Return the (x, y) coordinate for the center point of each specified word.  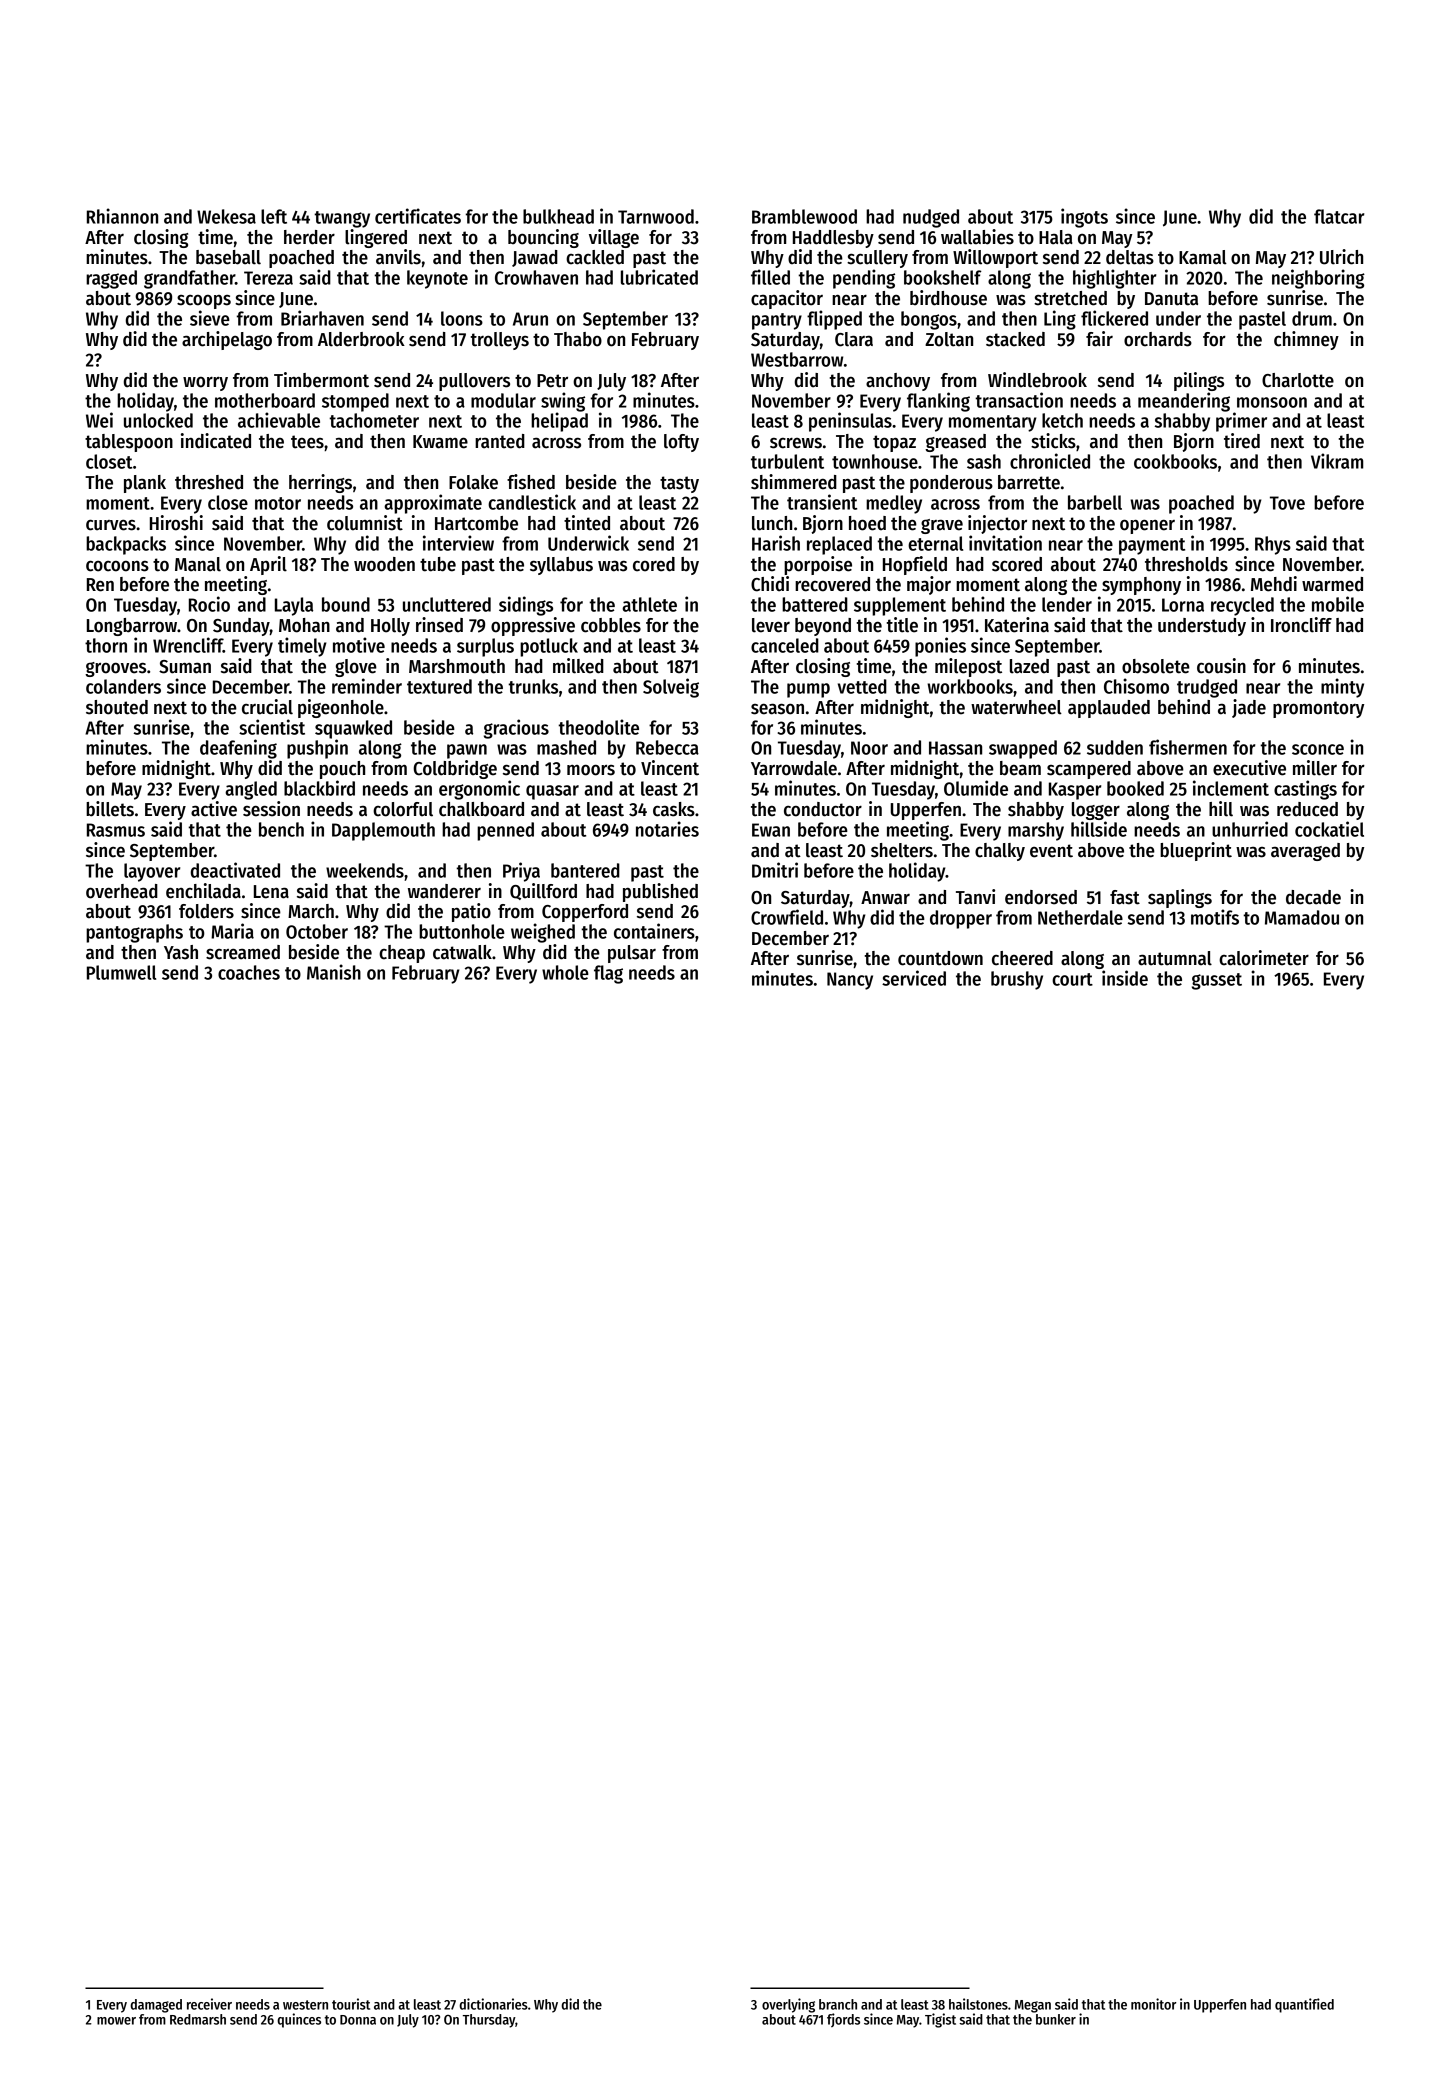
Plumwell (121, 972)
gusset (1217, 981)
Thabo (578, 339)
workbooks (970, 686)
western (305, 2005)
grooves (115, 669)
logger (1096, 811)
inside (1125, 978)
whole (565, 972)
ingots (1084, 218)
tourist (351, 2004)
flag (608, 974)
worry (205, 384)
